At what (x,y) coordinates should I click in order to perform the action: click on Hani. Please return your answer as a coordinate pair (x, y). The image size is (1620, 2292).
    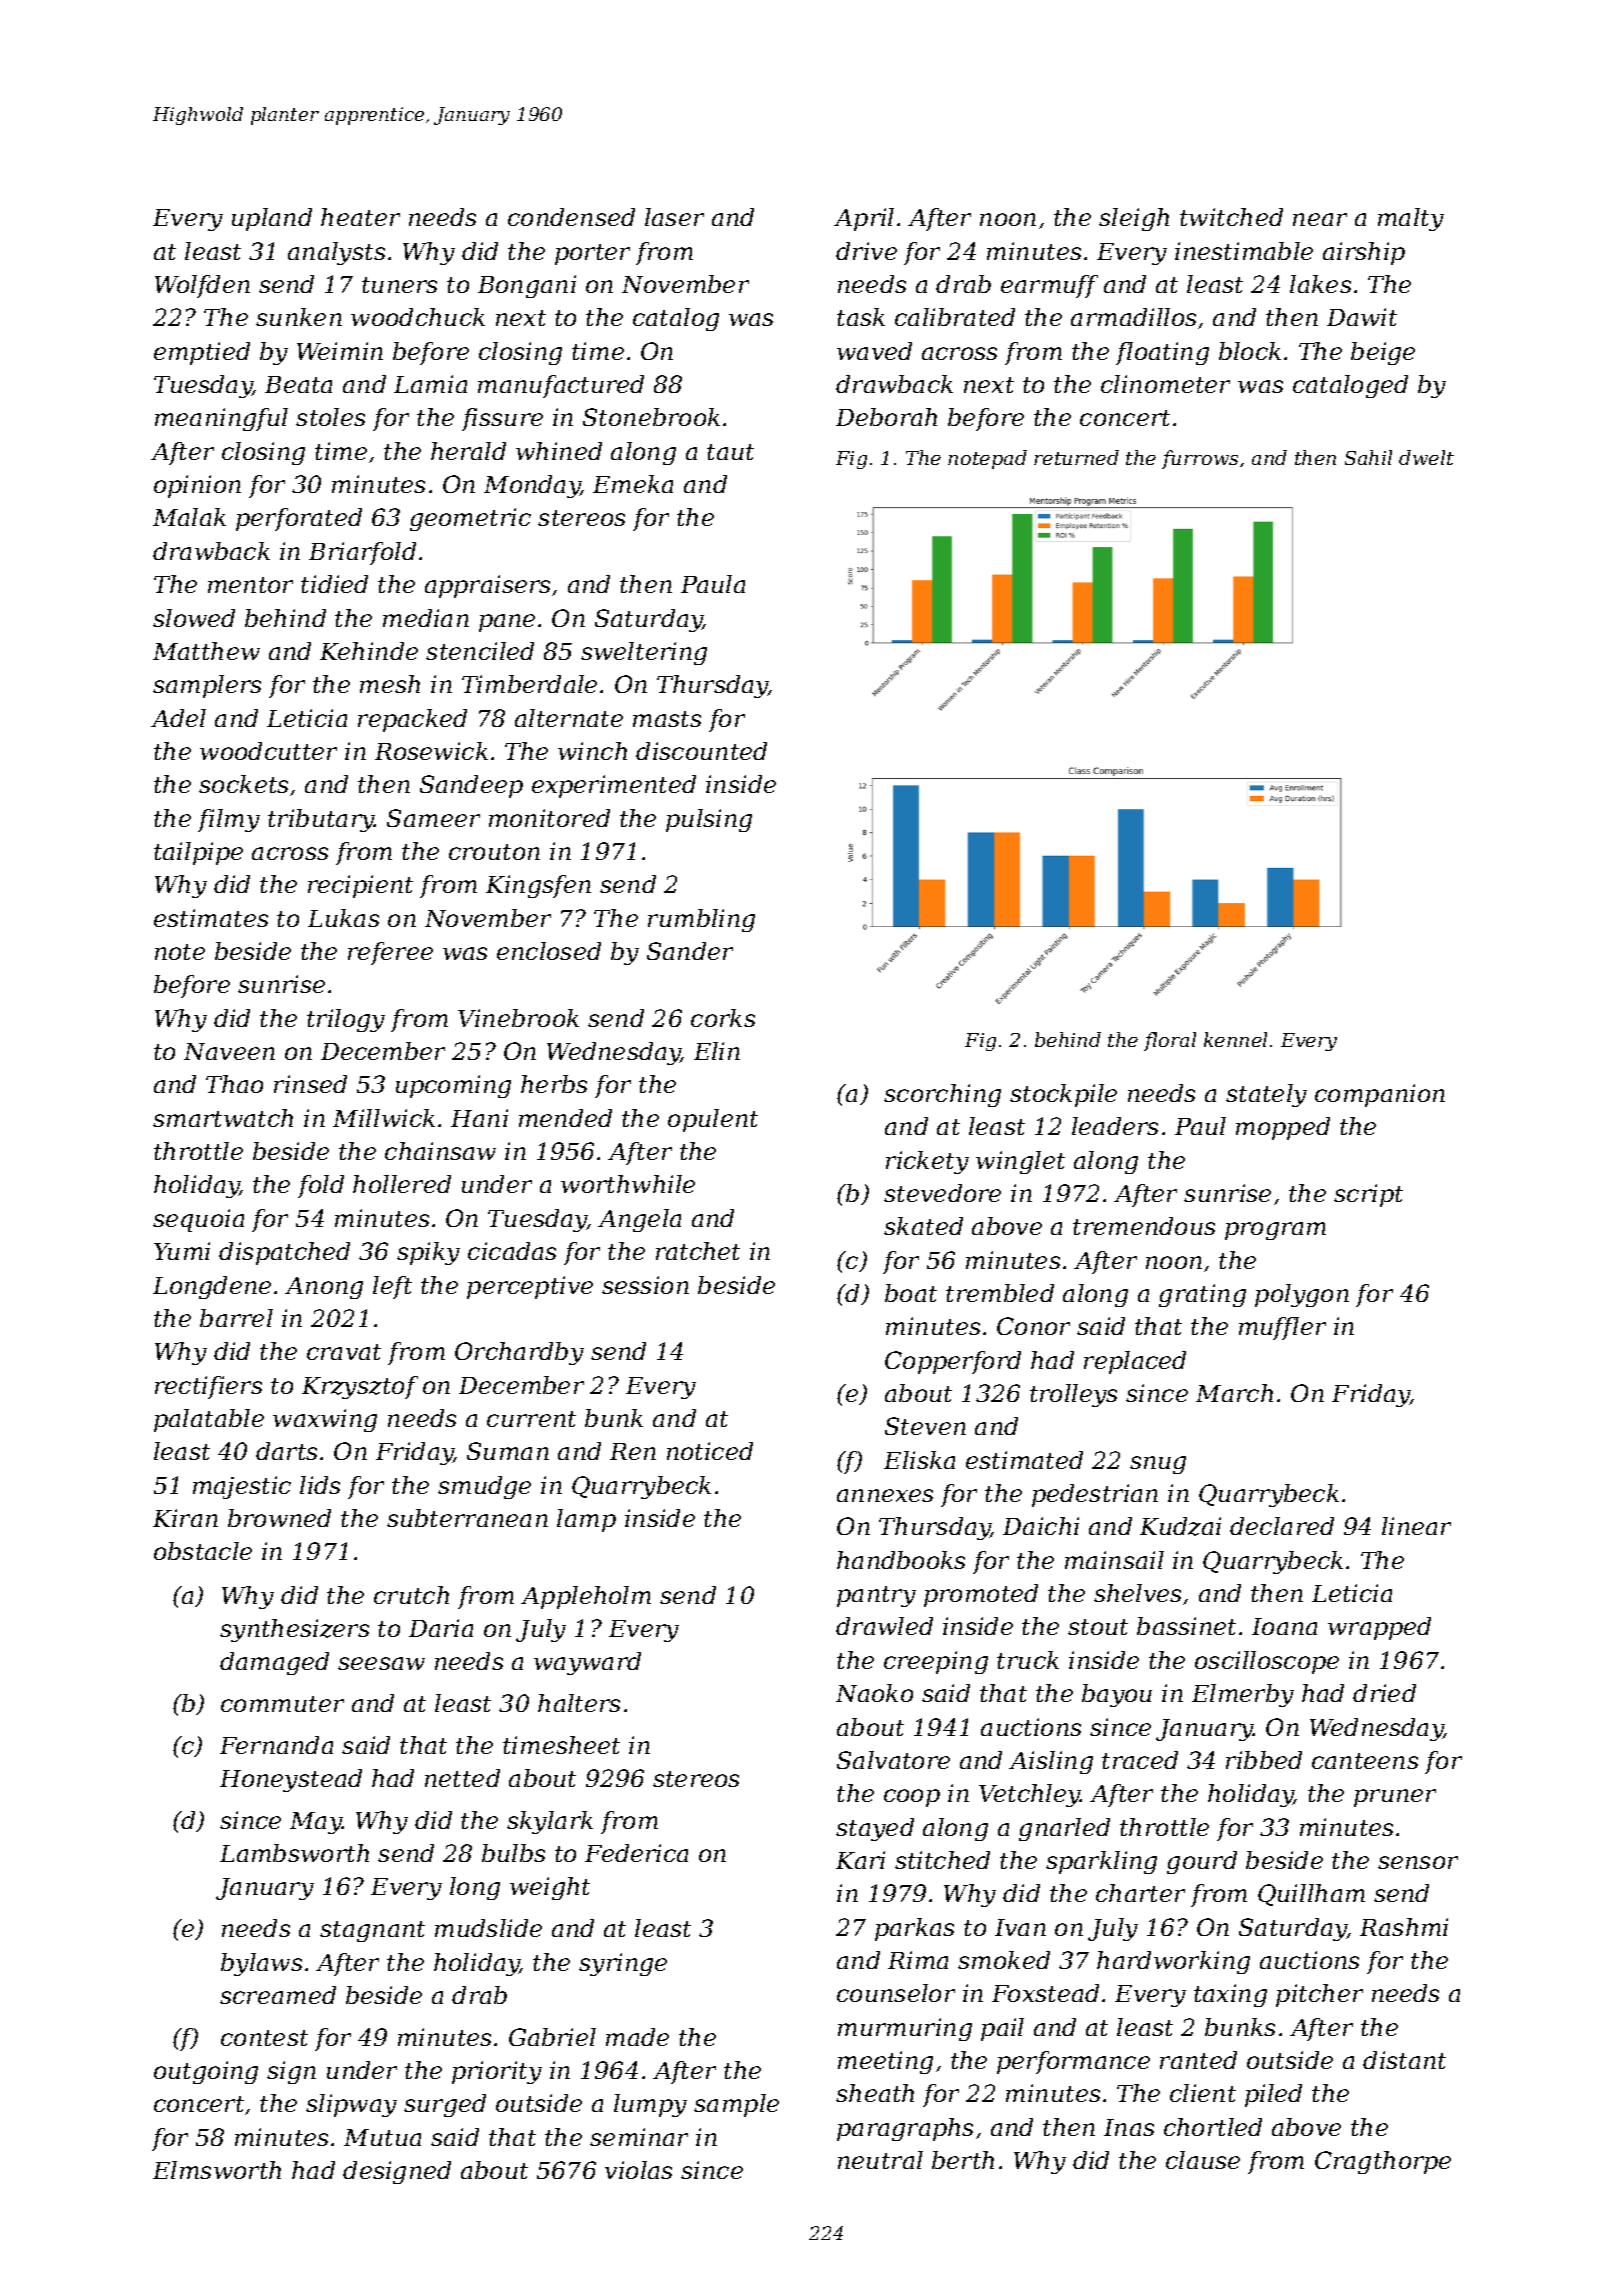
    Looking at the image, I should click on (479, 1118).
